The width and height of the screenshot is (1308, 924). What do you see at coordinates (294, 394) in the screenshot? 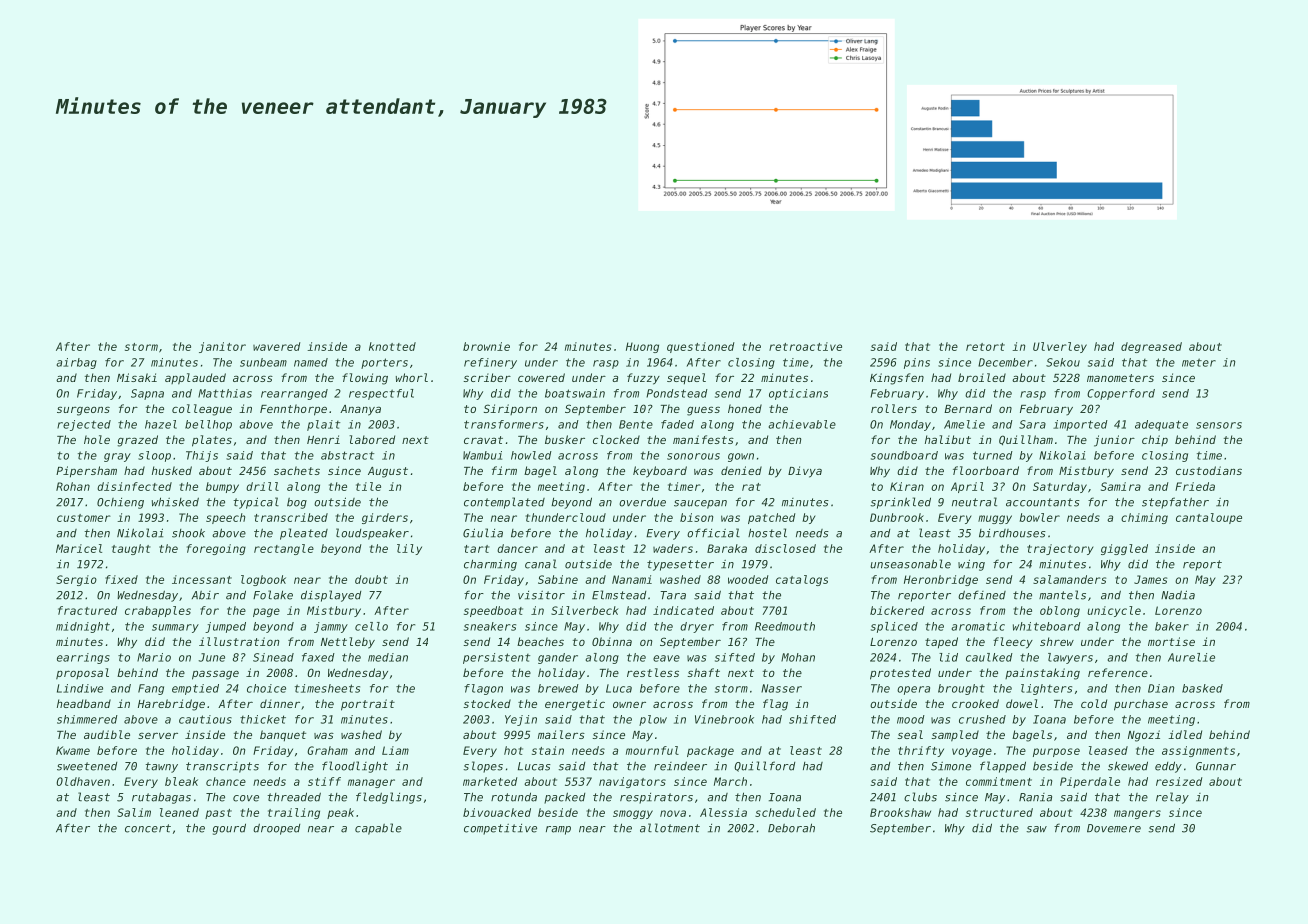
I see `rearranged` at bounding box center [294, 394].
